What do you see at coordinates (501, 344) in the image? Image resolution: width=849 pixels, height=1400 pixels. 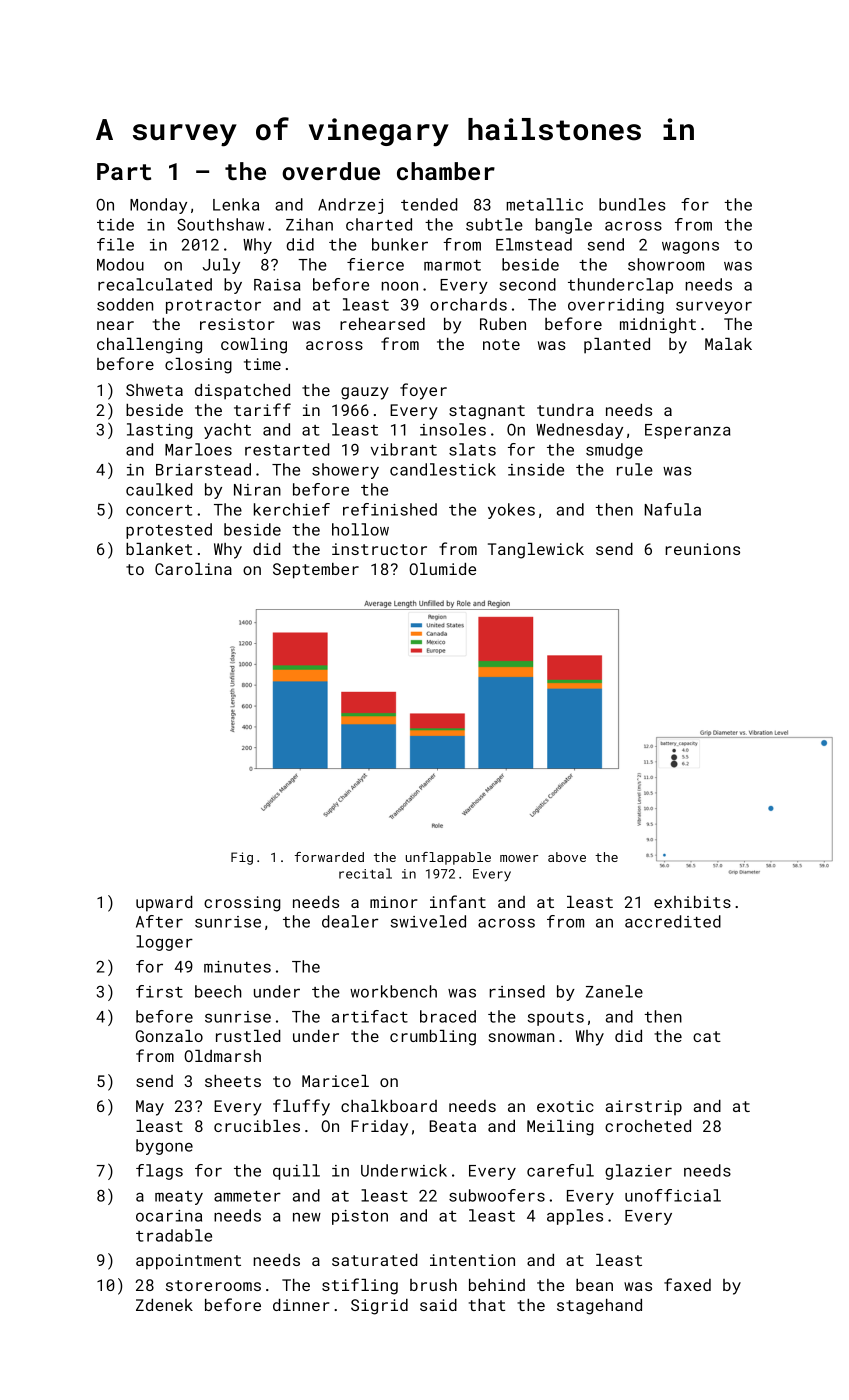 I see `note` at bounding box center [501, 344].
